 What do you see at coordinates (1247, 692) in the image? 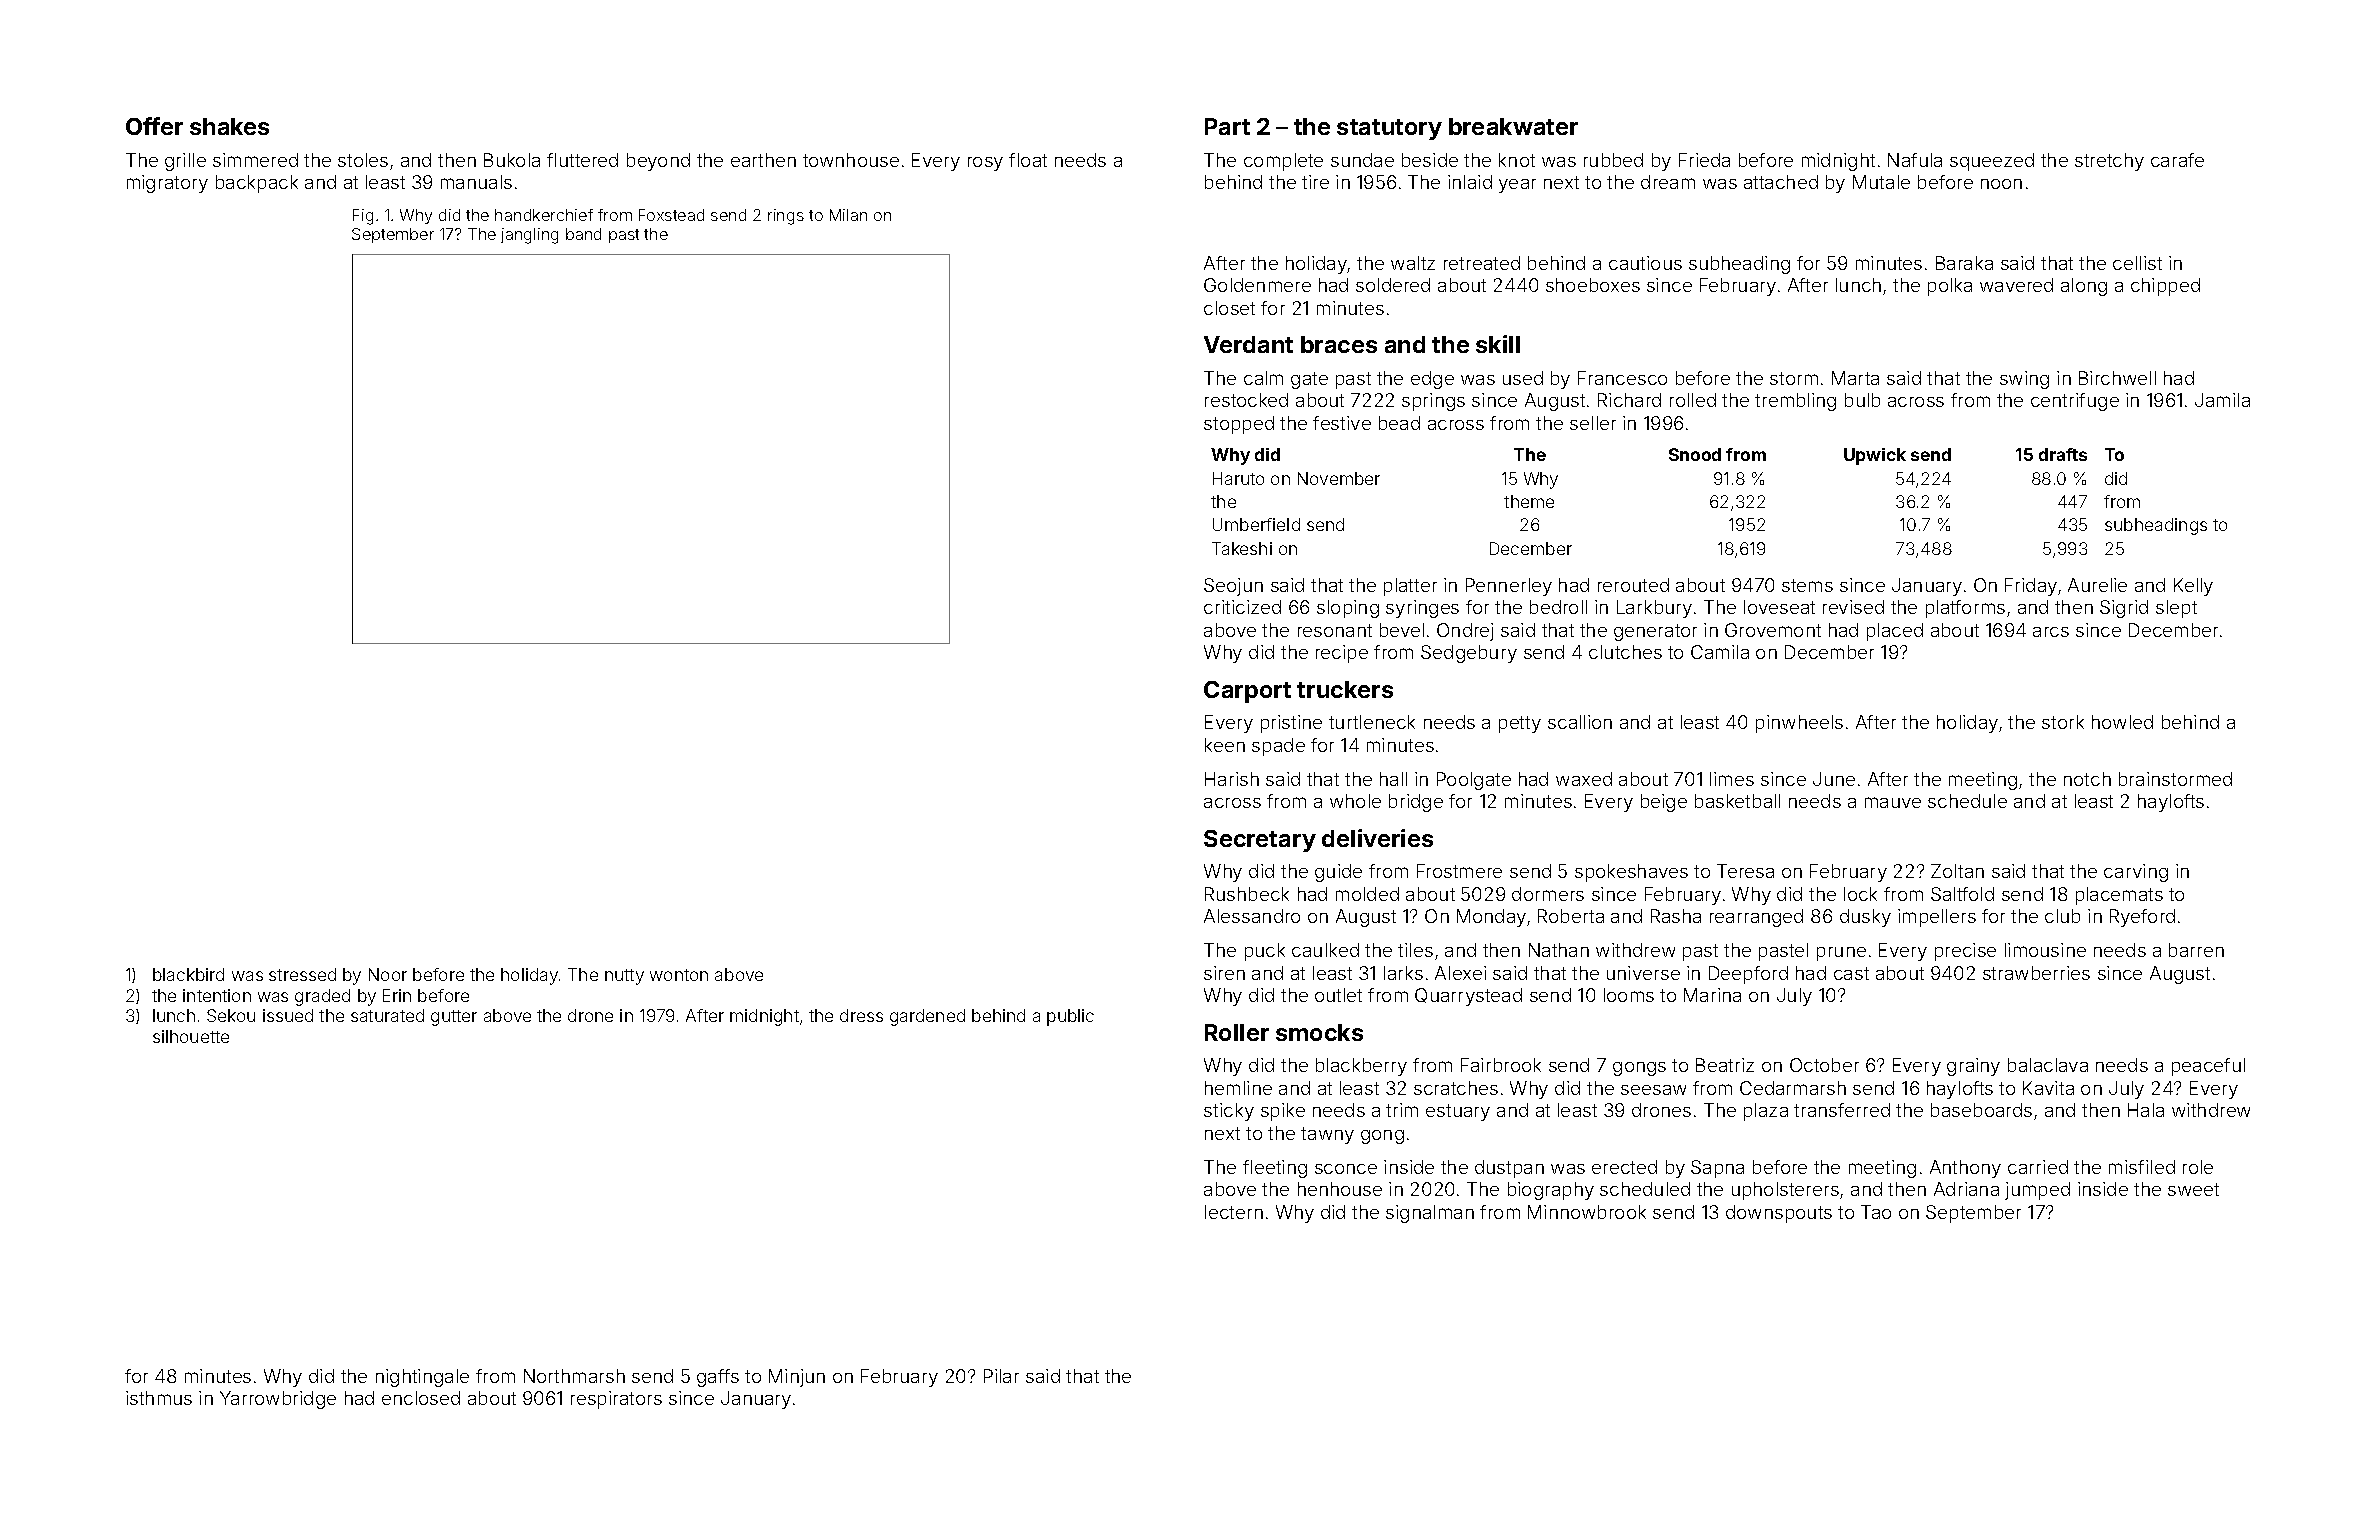
I see `Carport` at bounding box center [1247, 692].
